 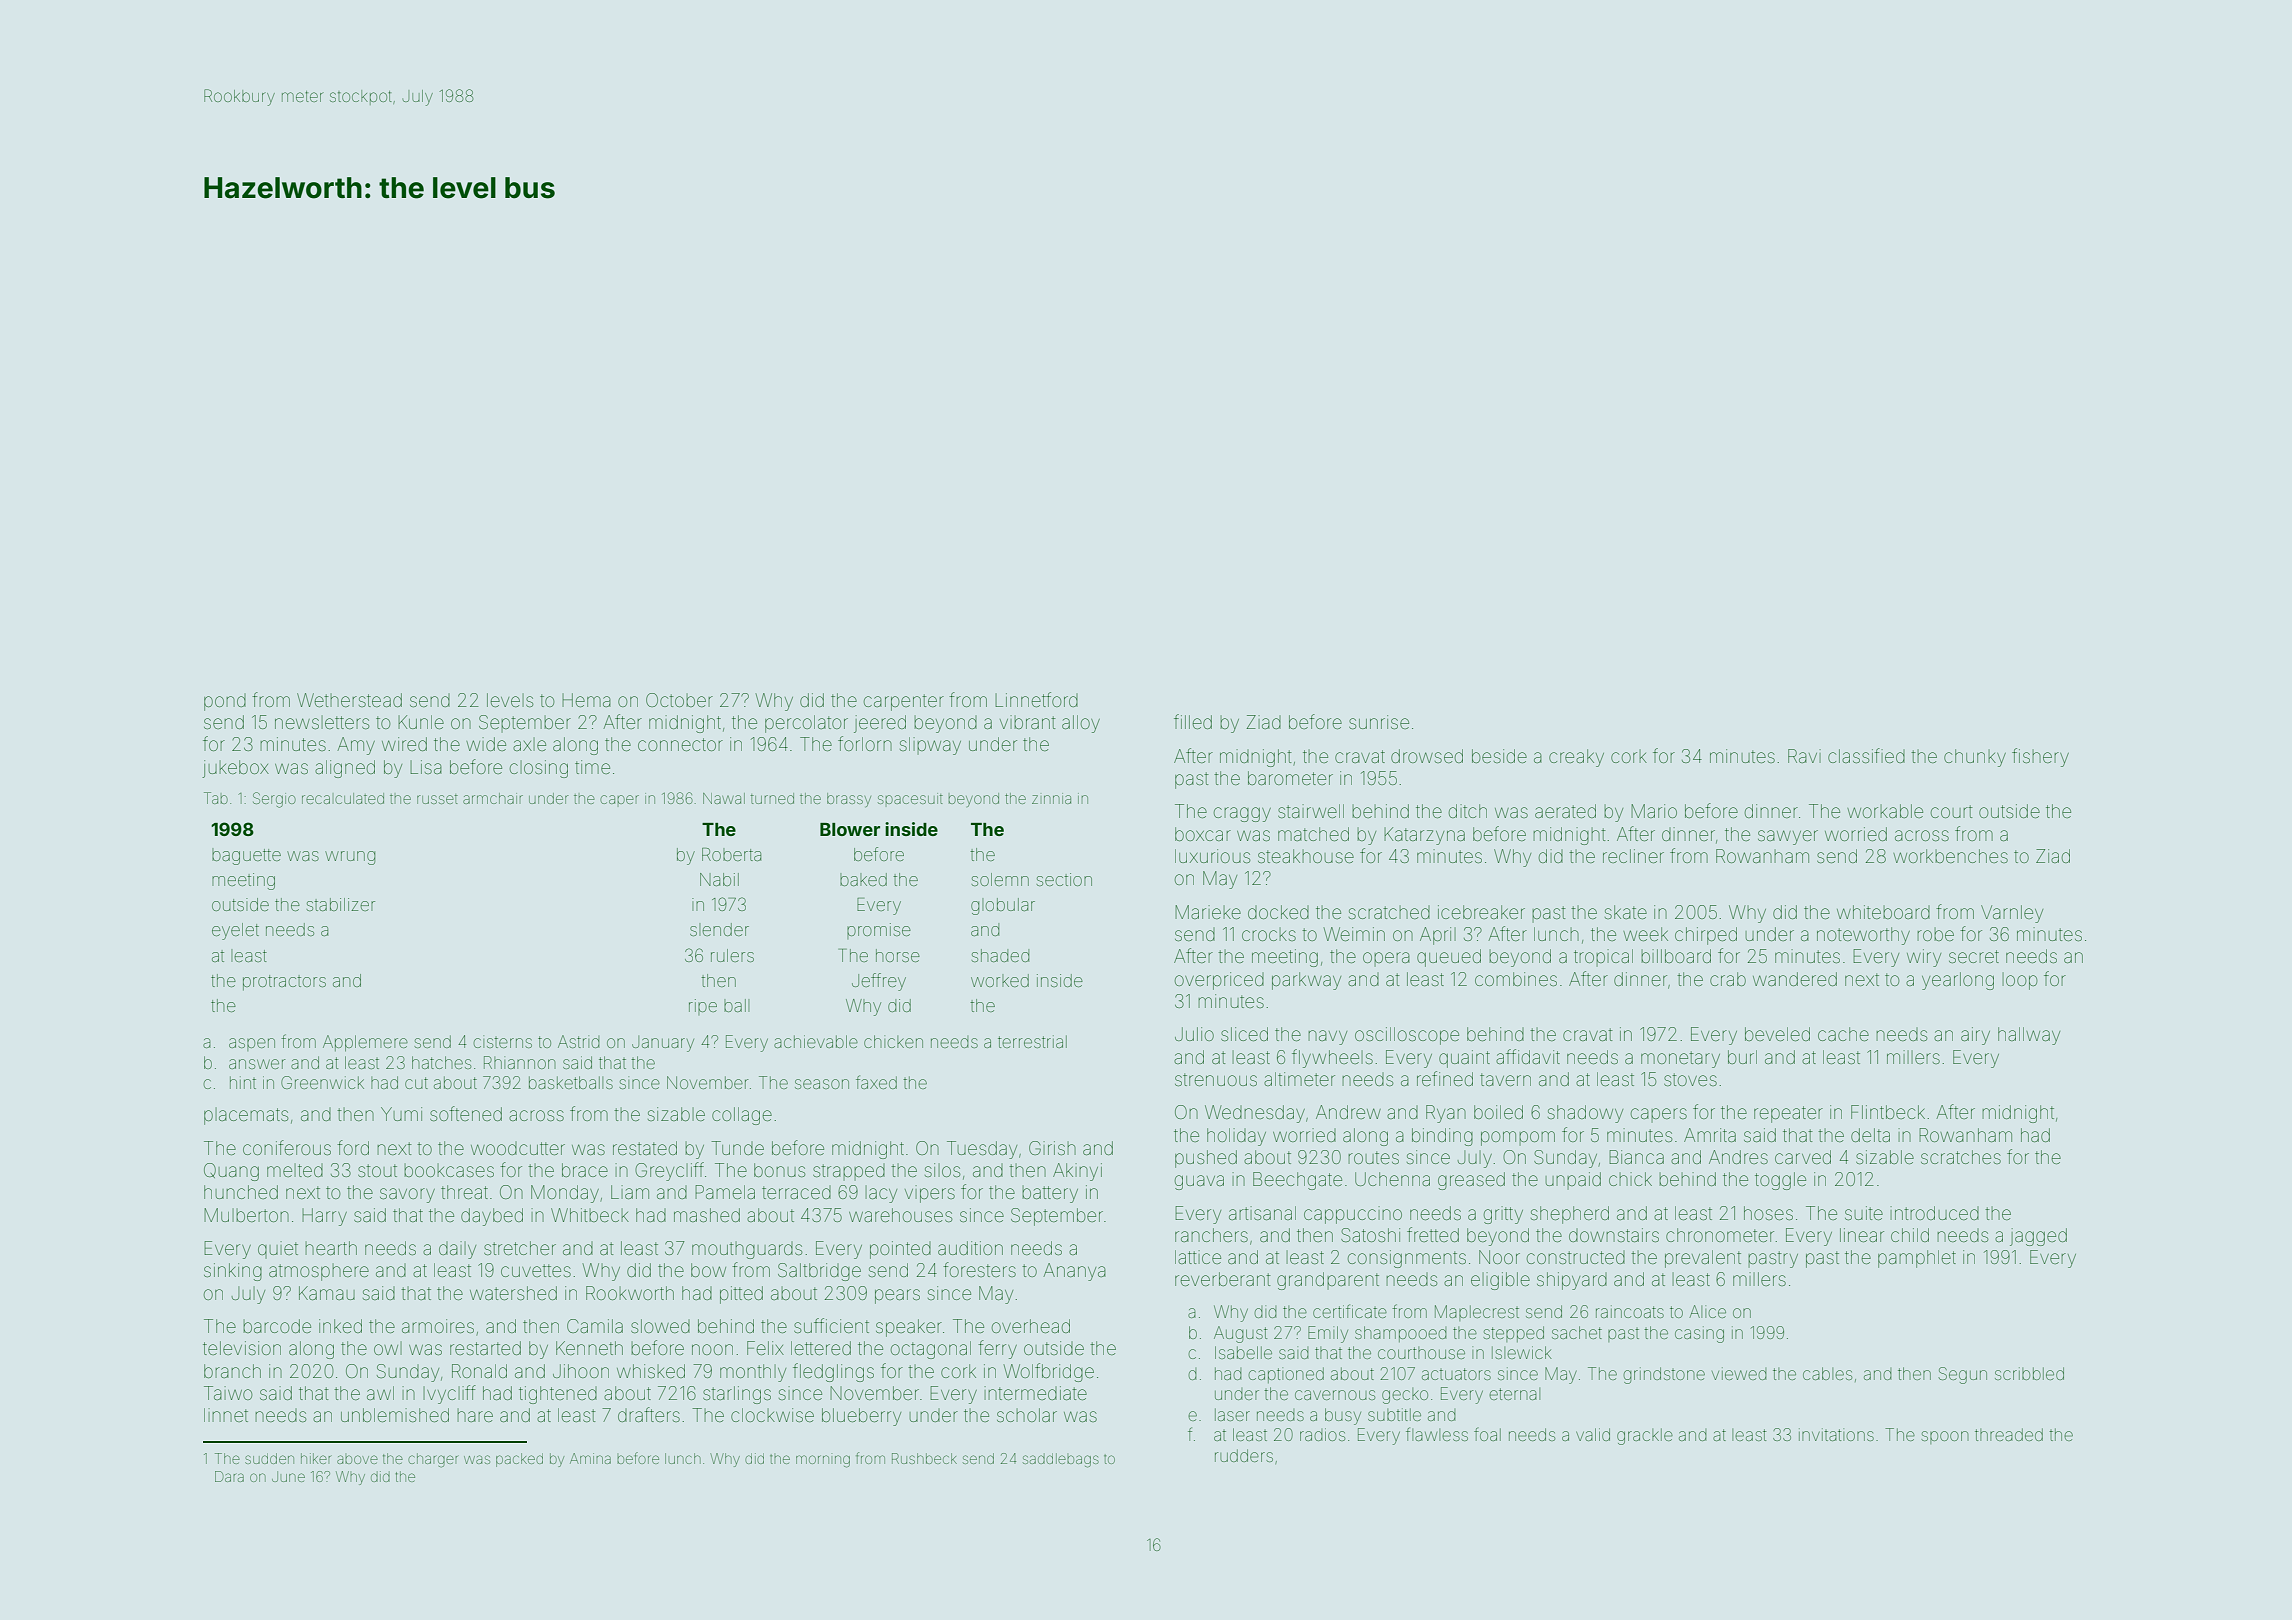 I want to click on battery, so click(x=1050, y=1194).
